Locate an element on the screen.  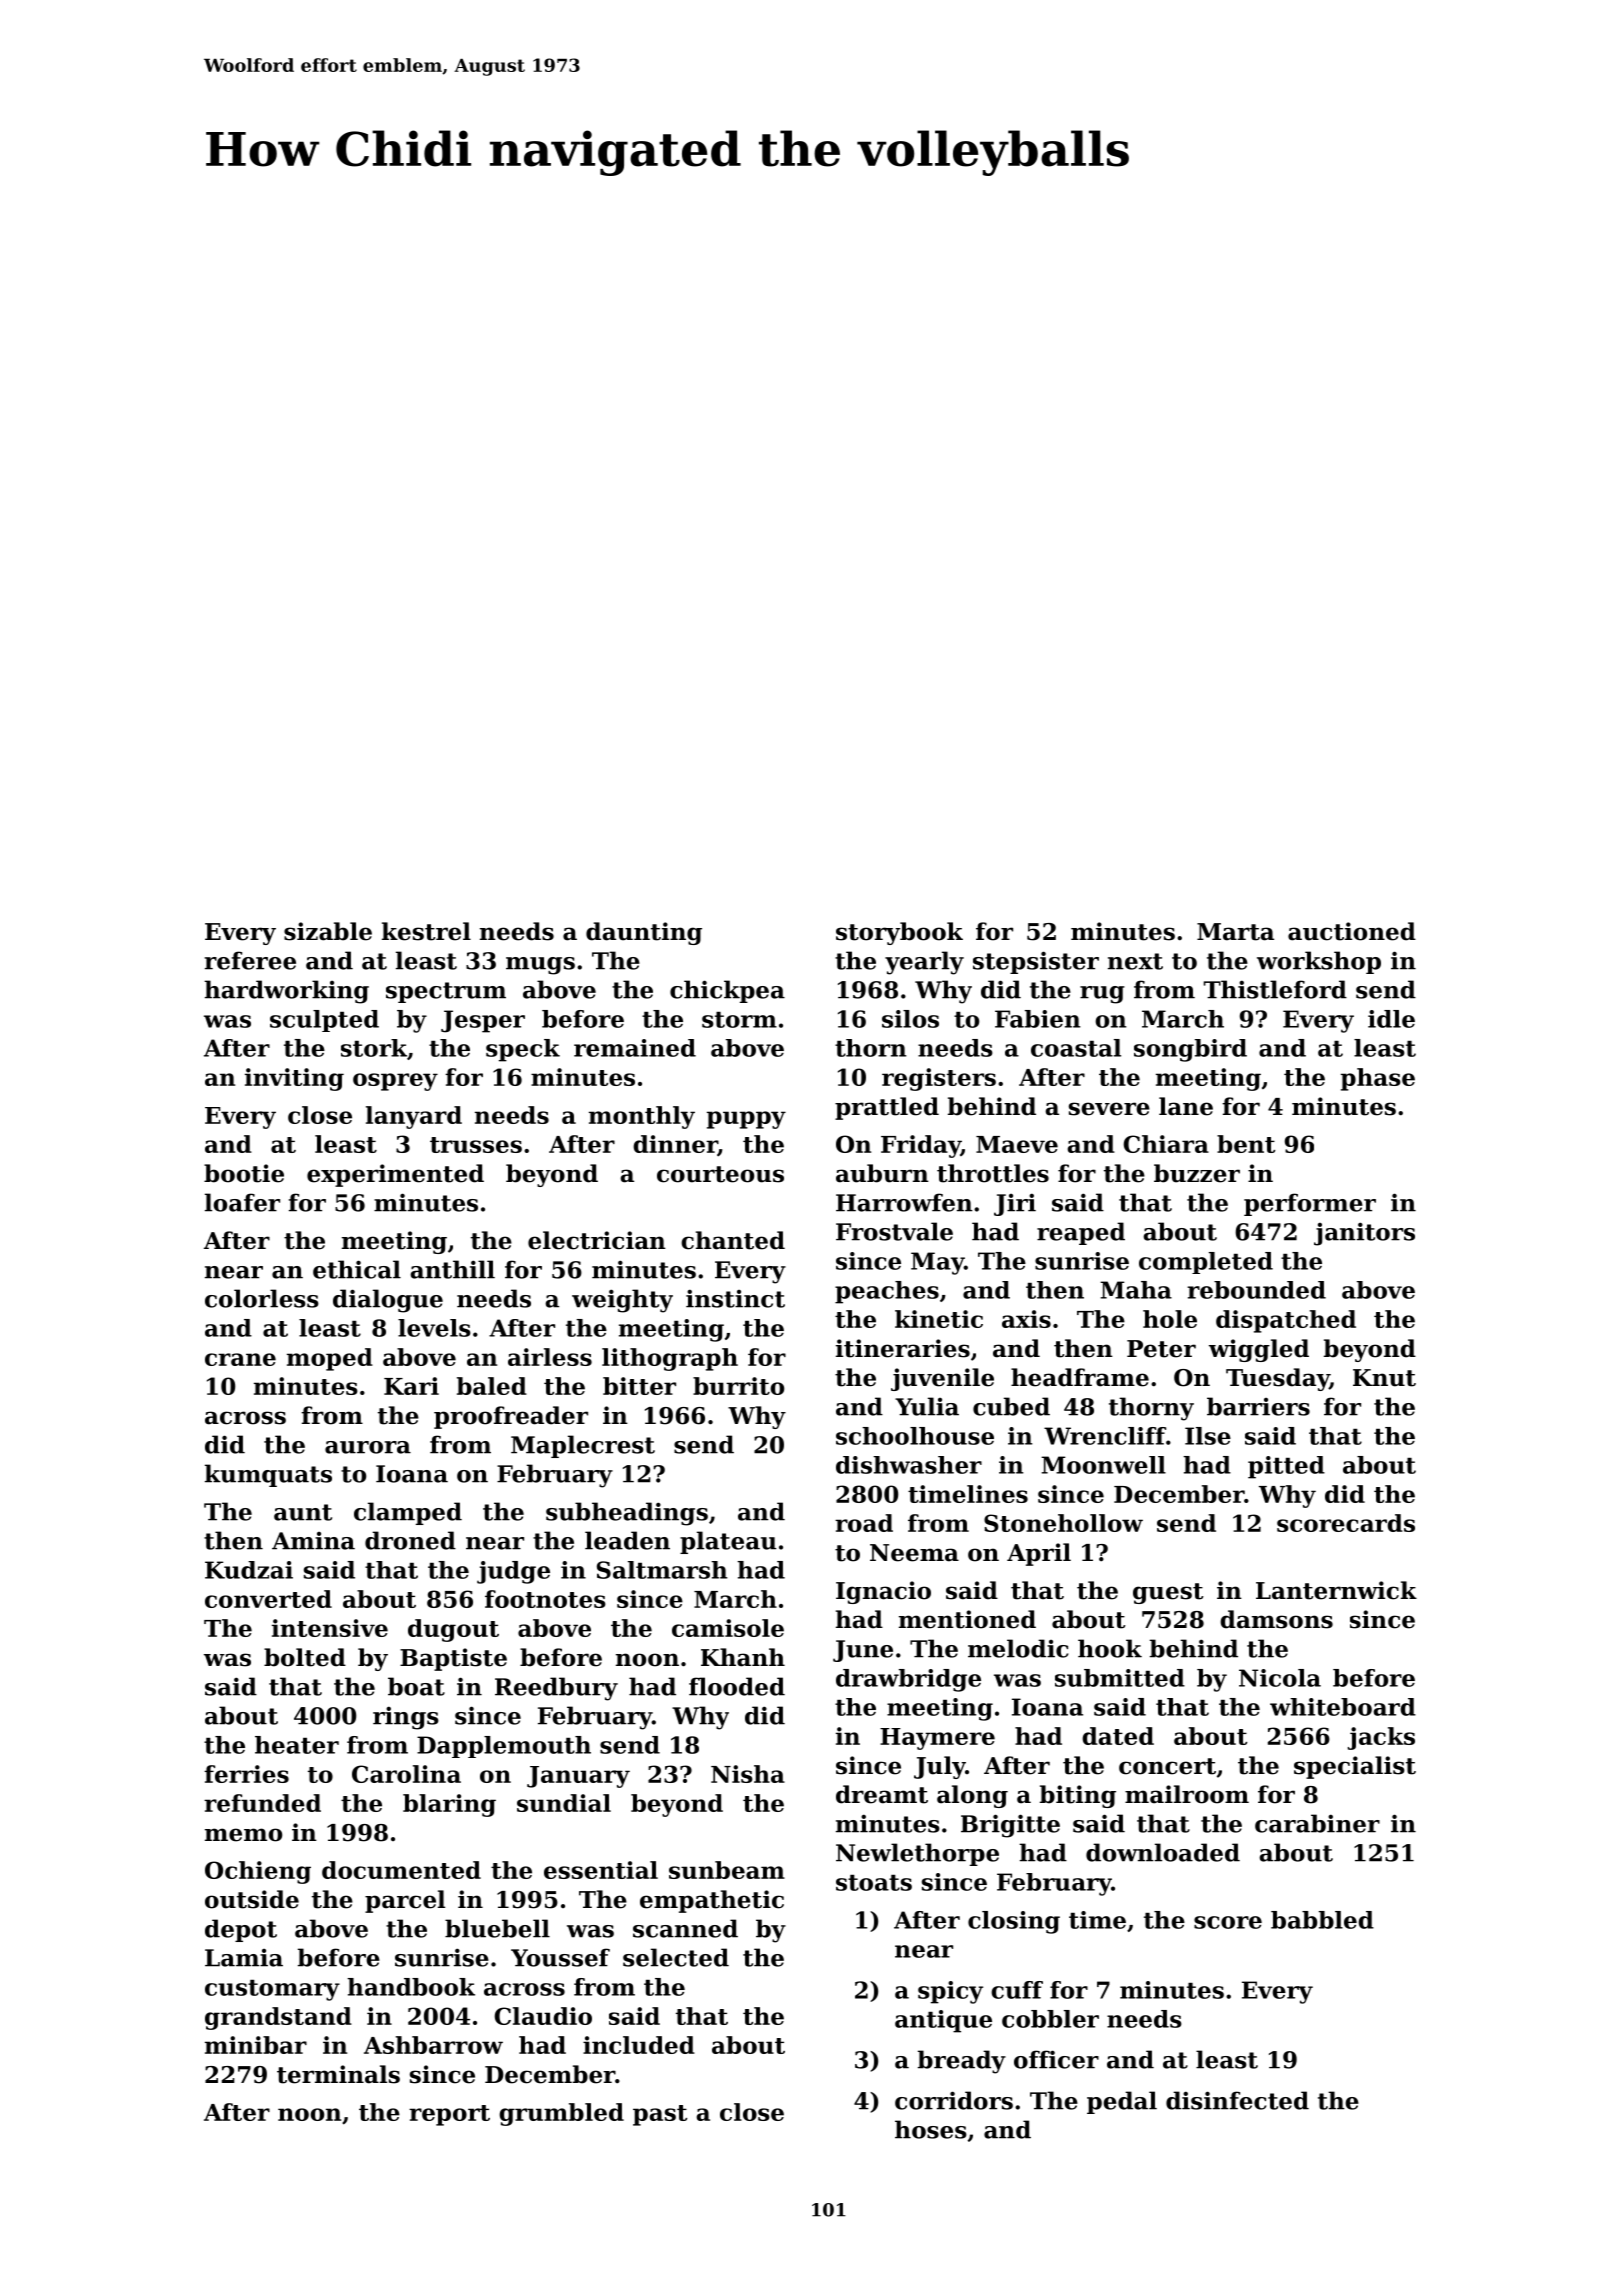
report is located at coordinates (449, 2115).
